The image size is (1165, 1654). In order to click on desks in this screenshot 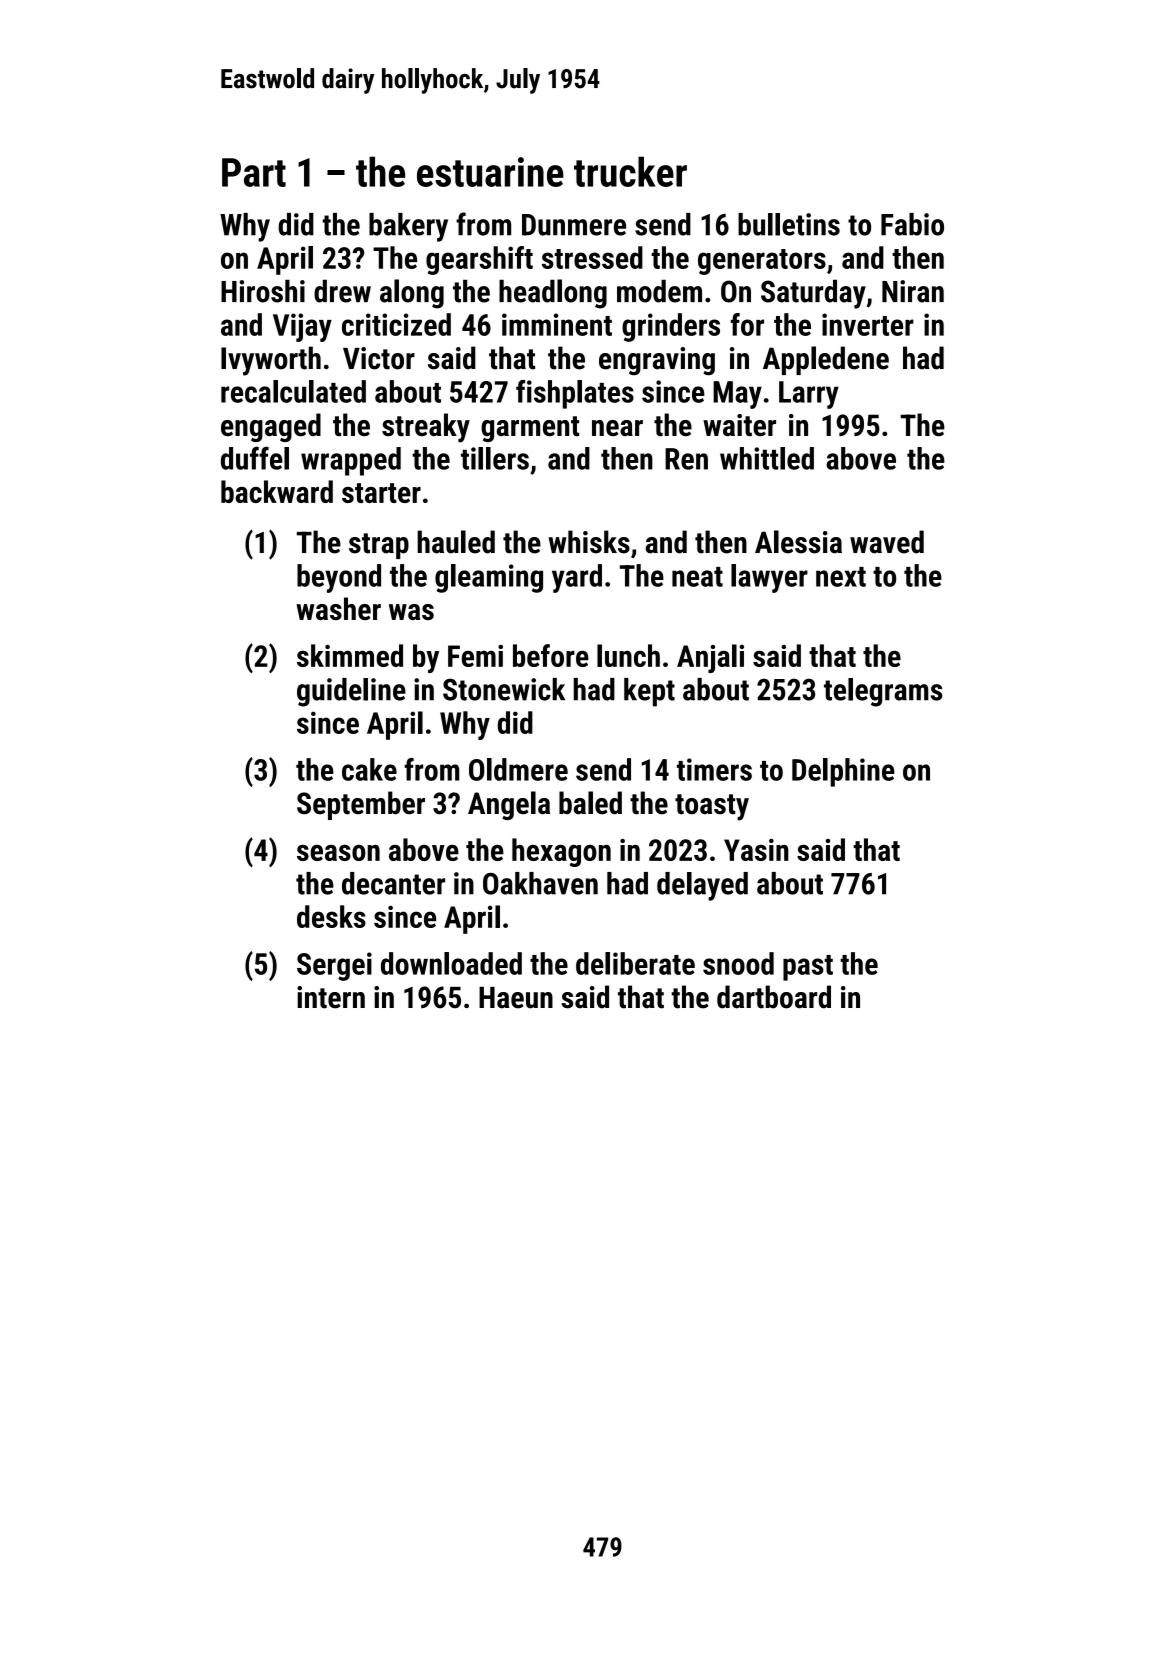, I will do `click(331, 916)`.
